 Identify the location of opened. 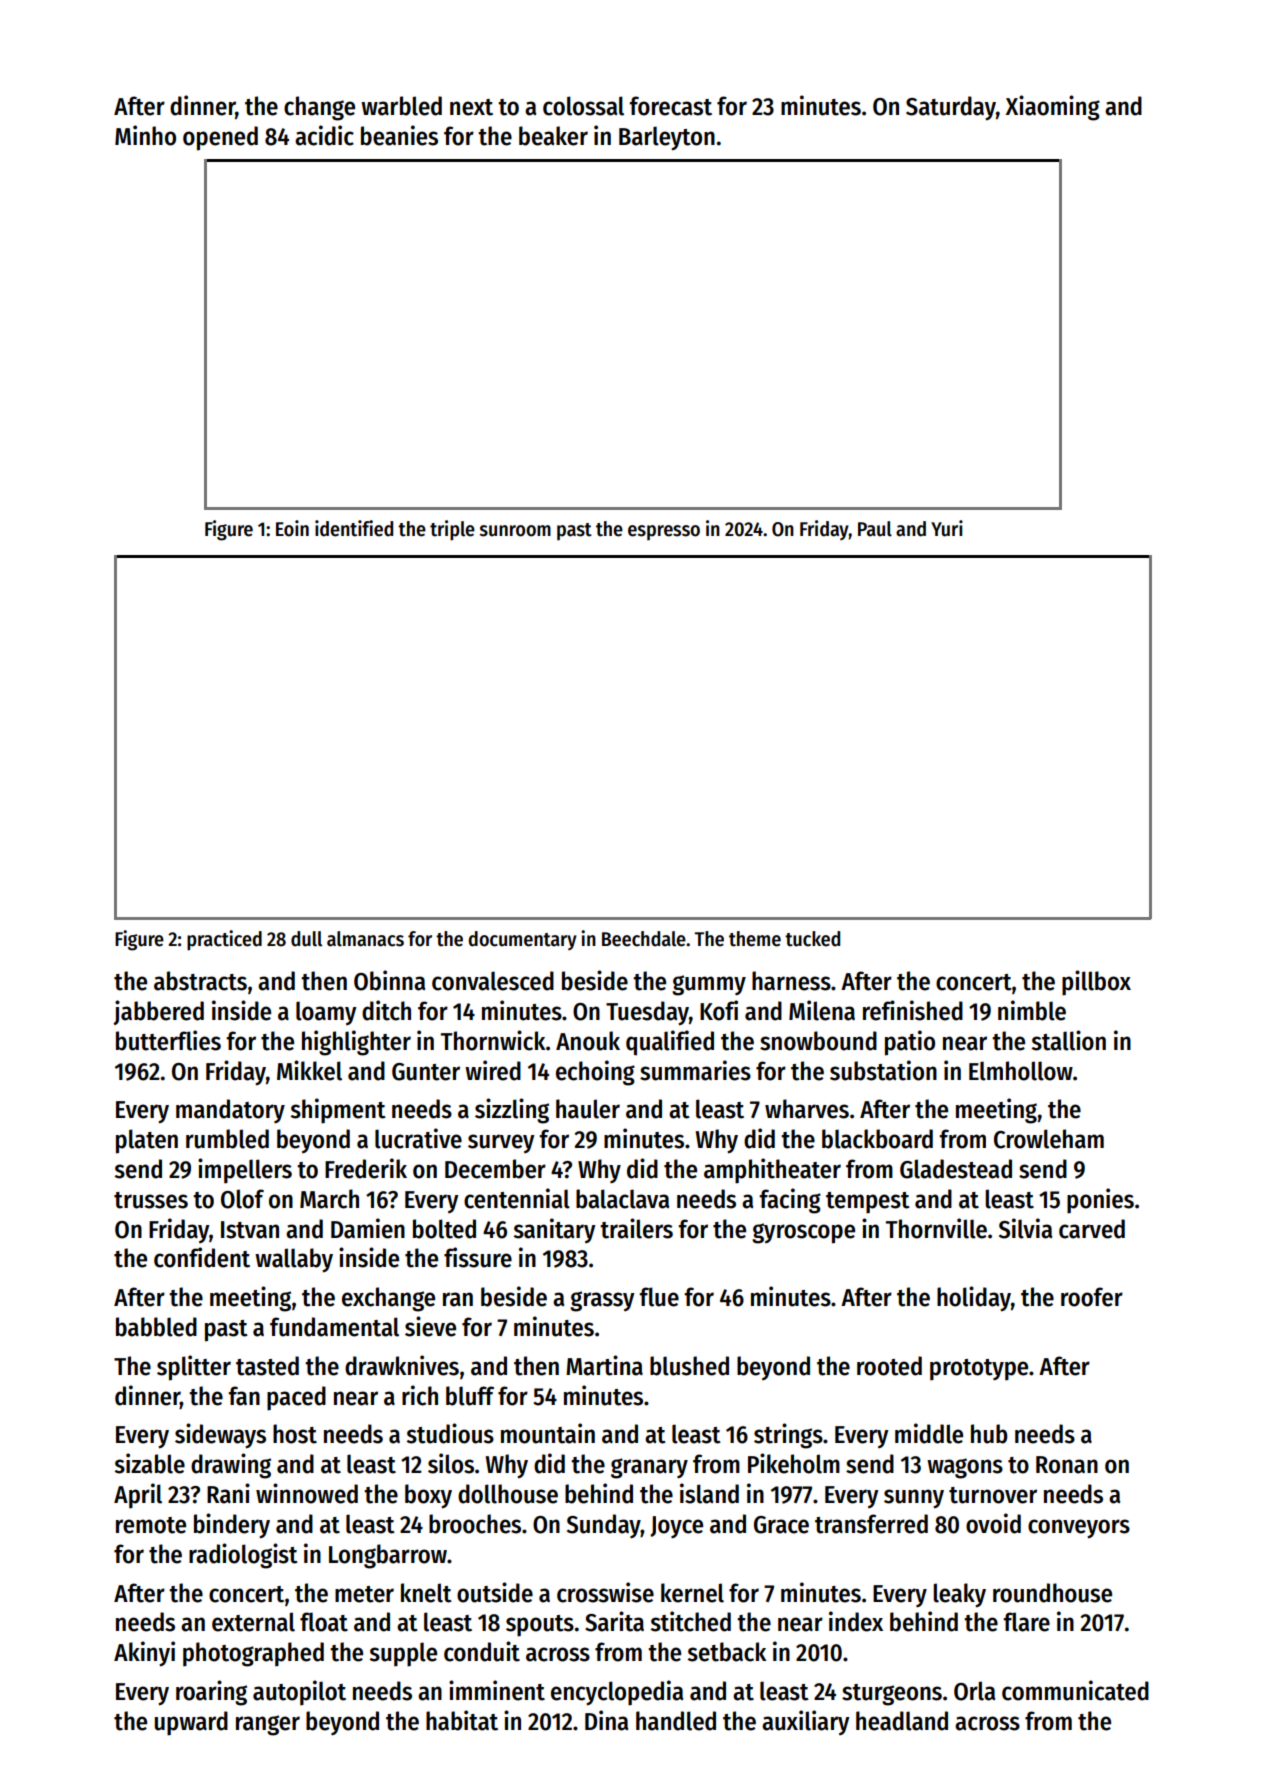
(220, 138).
